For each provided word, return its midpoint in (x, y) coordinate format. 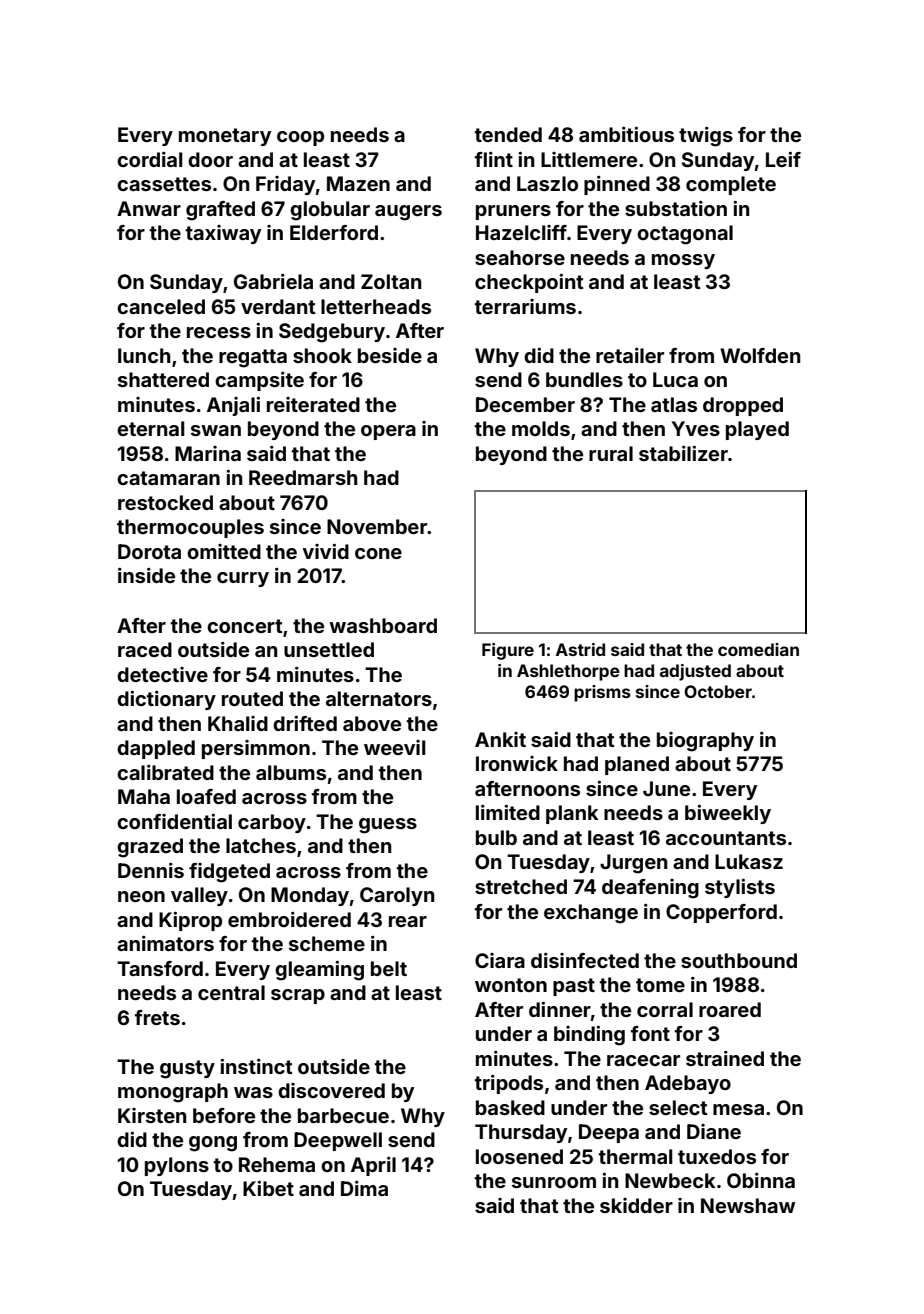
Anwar (149, 208)
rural (611, 453)
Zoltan (391, 281)
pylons (177, 1166)
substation (676, 208)
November (377, 526)
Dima (364, 1188)
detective (162, 674)
